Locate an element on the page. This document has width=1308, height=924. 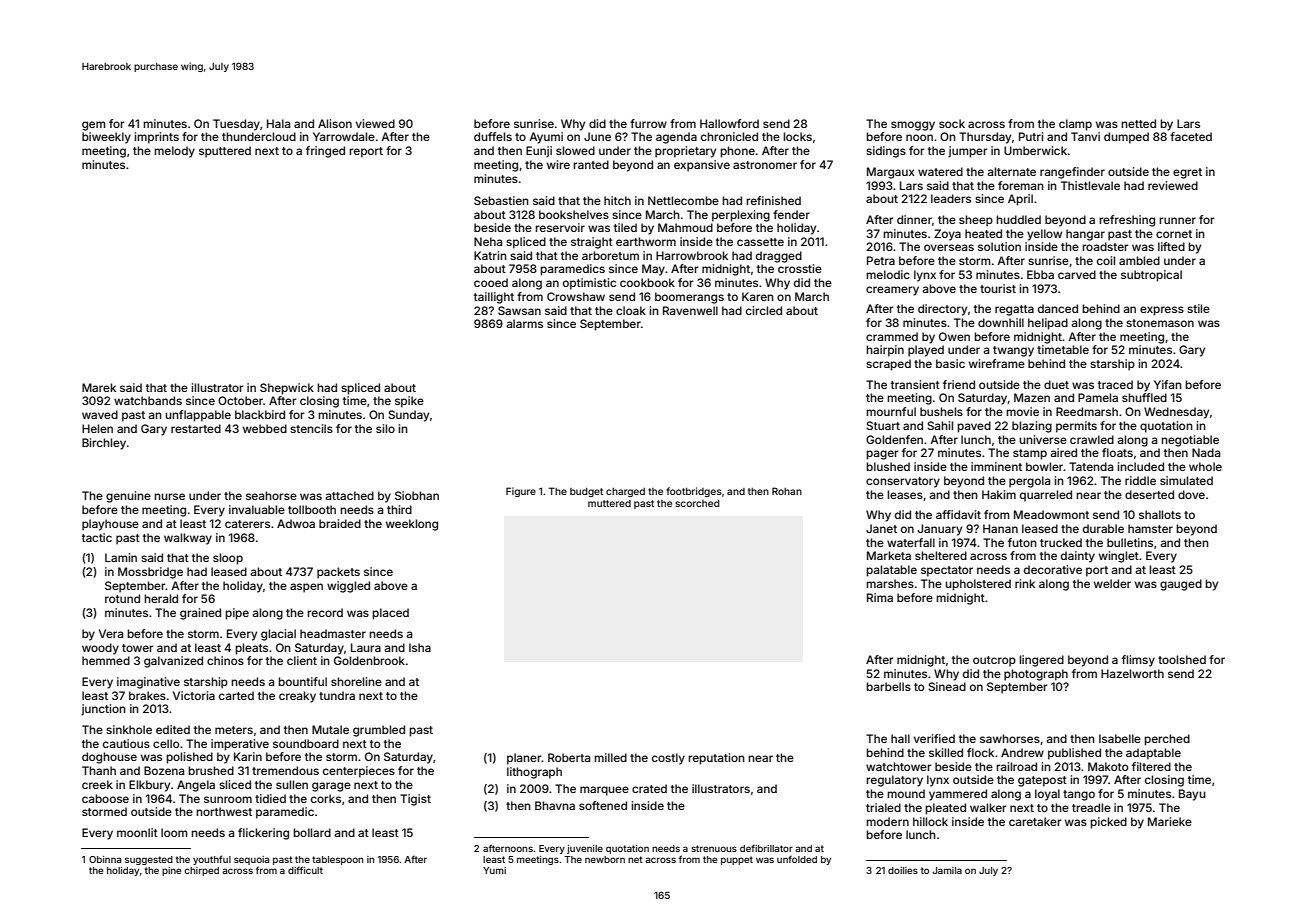
chirped is located at coordinates (201, 871).
